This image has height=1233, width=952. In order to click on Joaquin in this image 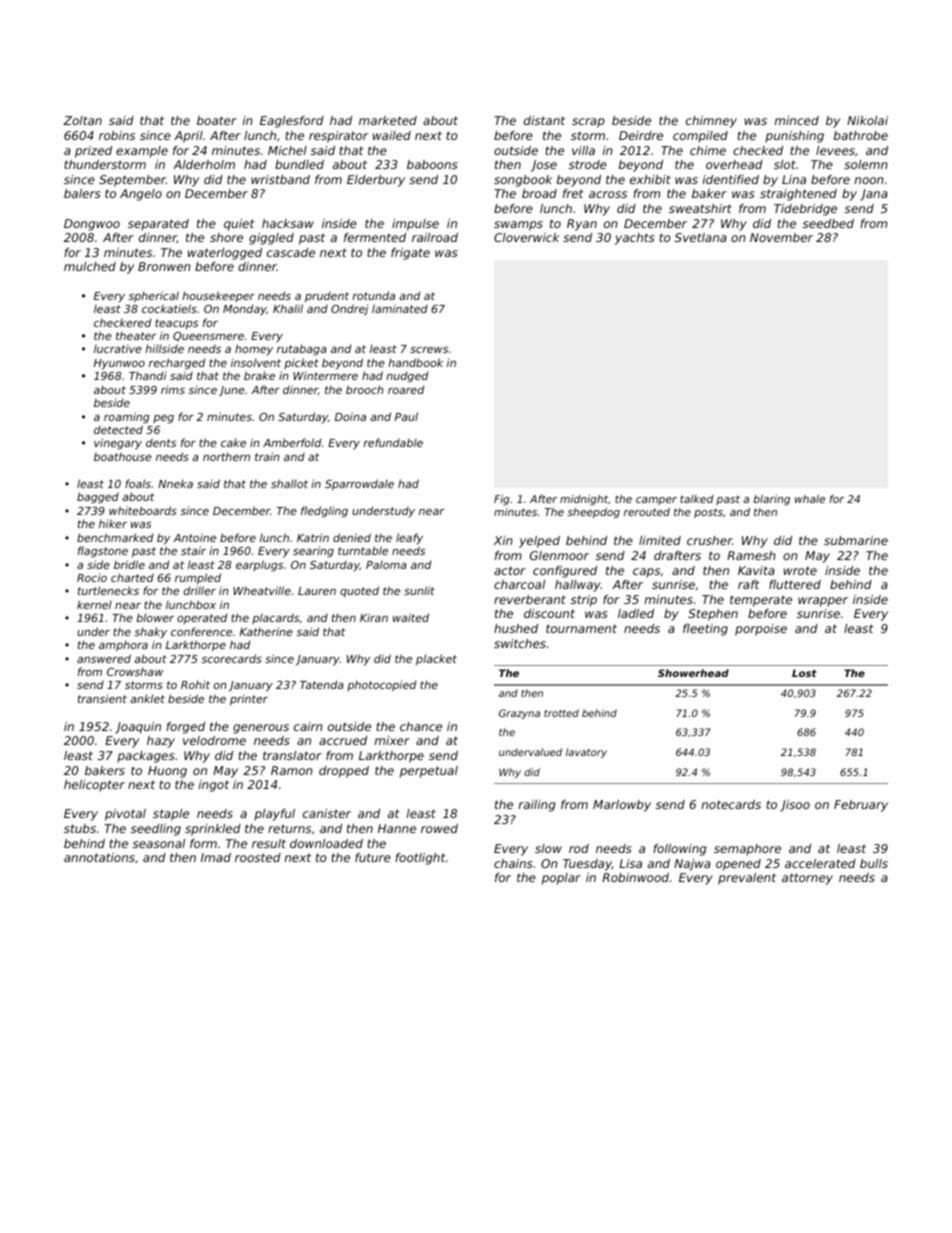, I will do `click(138, 728)`.
